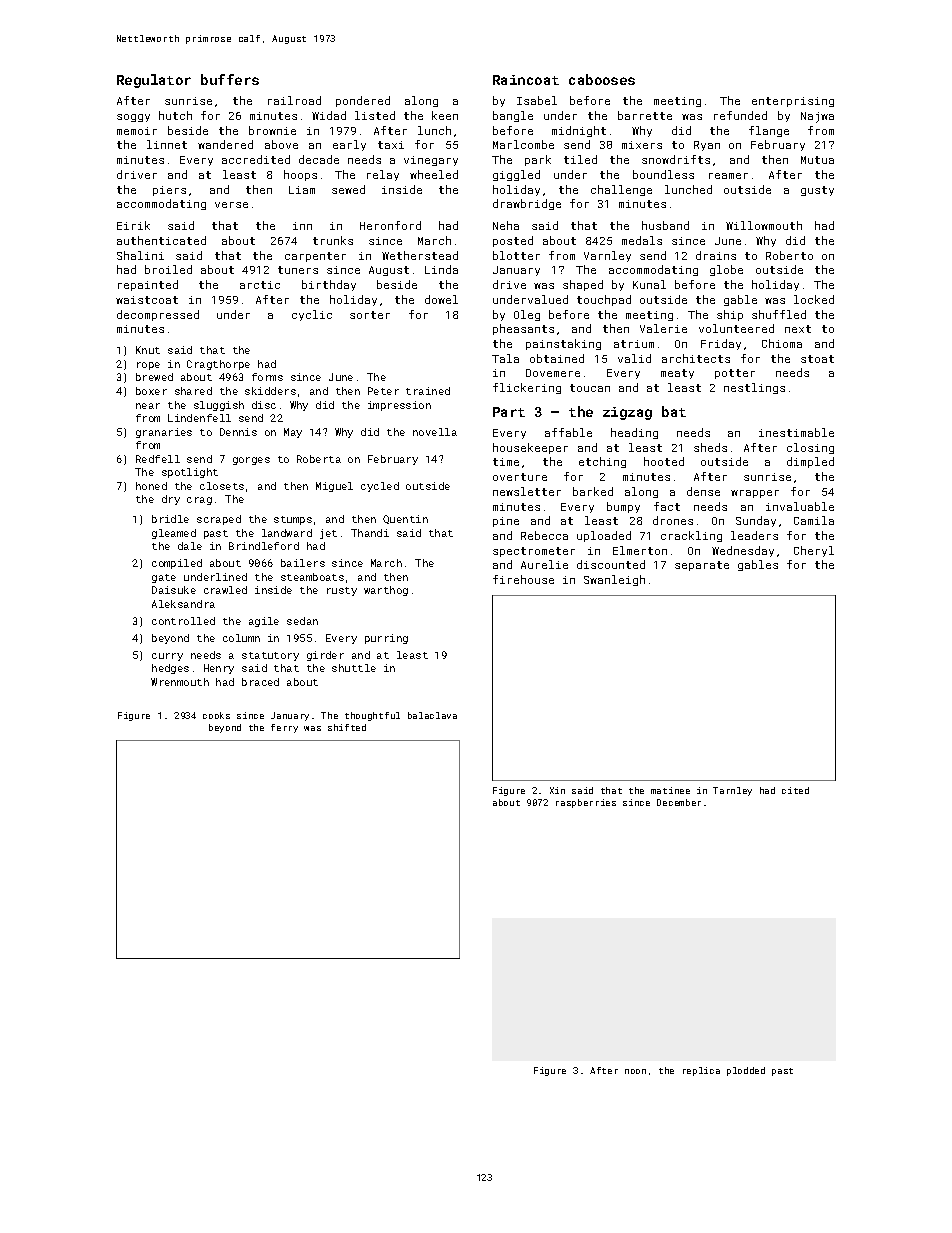 The image size is (952, 1233). What do you see at coordinates (441, 299) in the document?
I see `dowel` at bounding box center [441, 299].
